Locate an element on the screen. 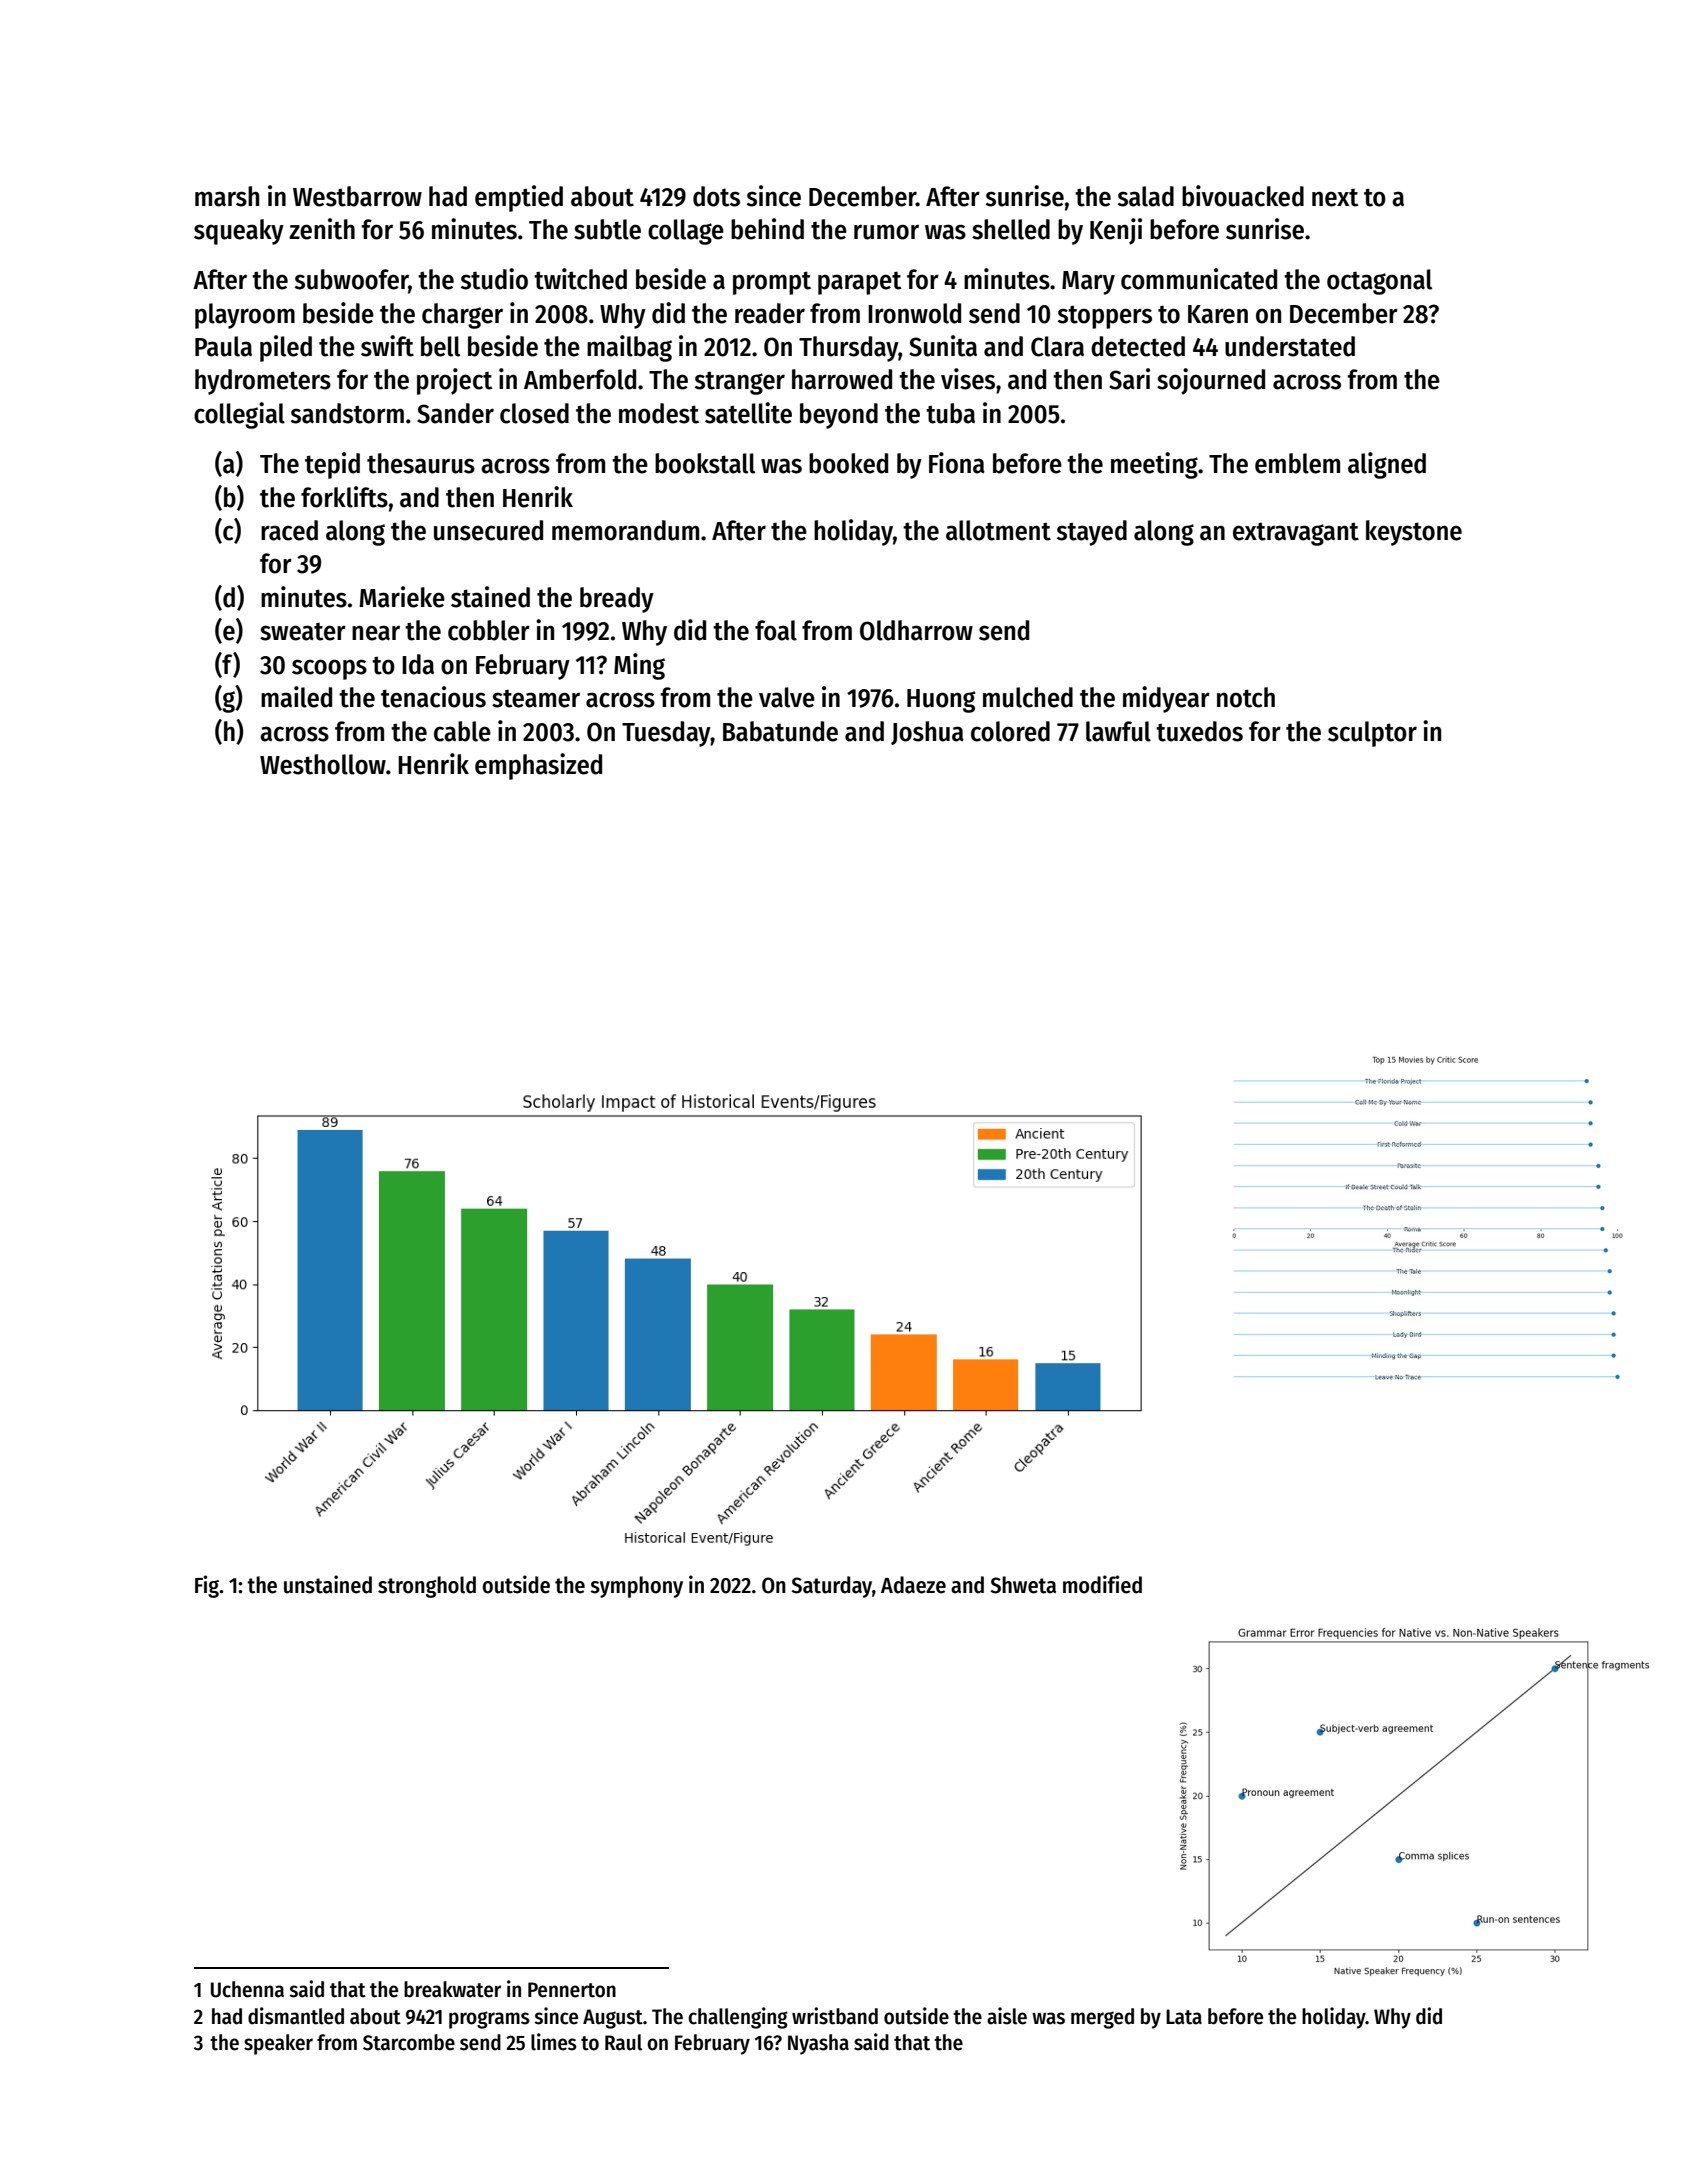  foal is located at coordinates (776, 630).
